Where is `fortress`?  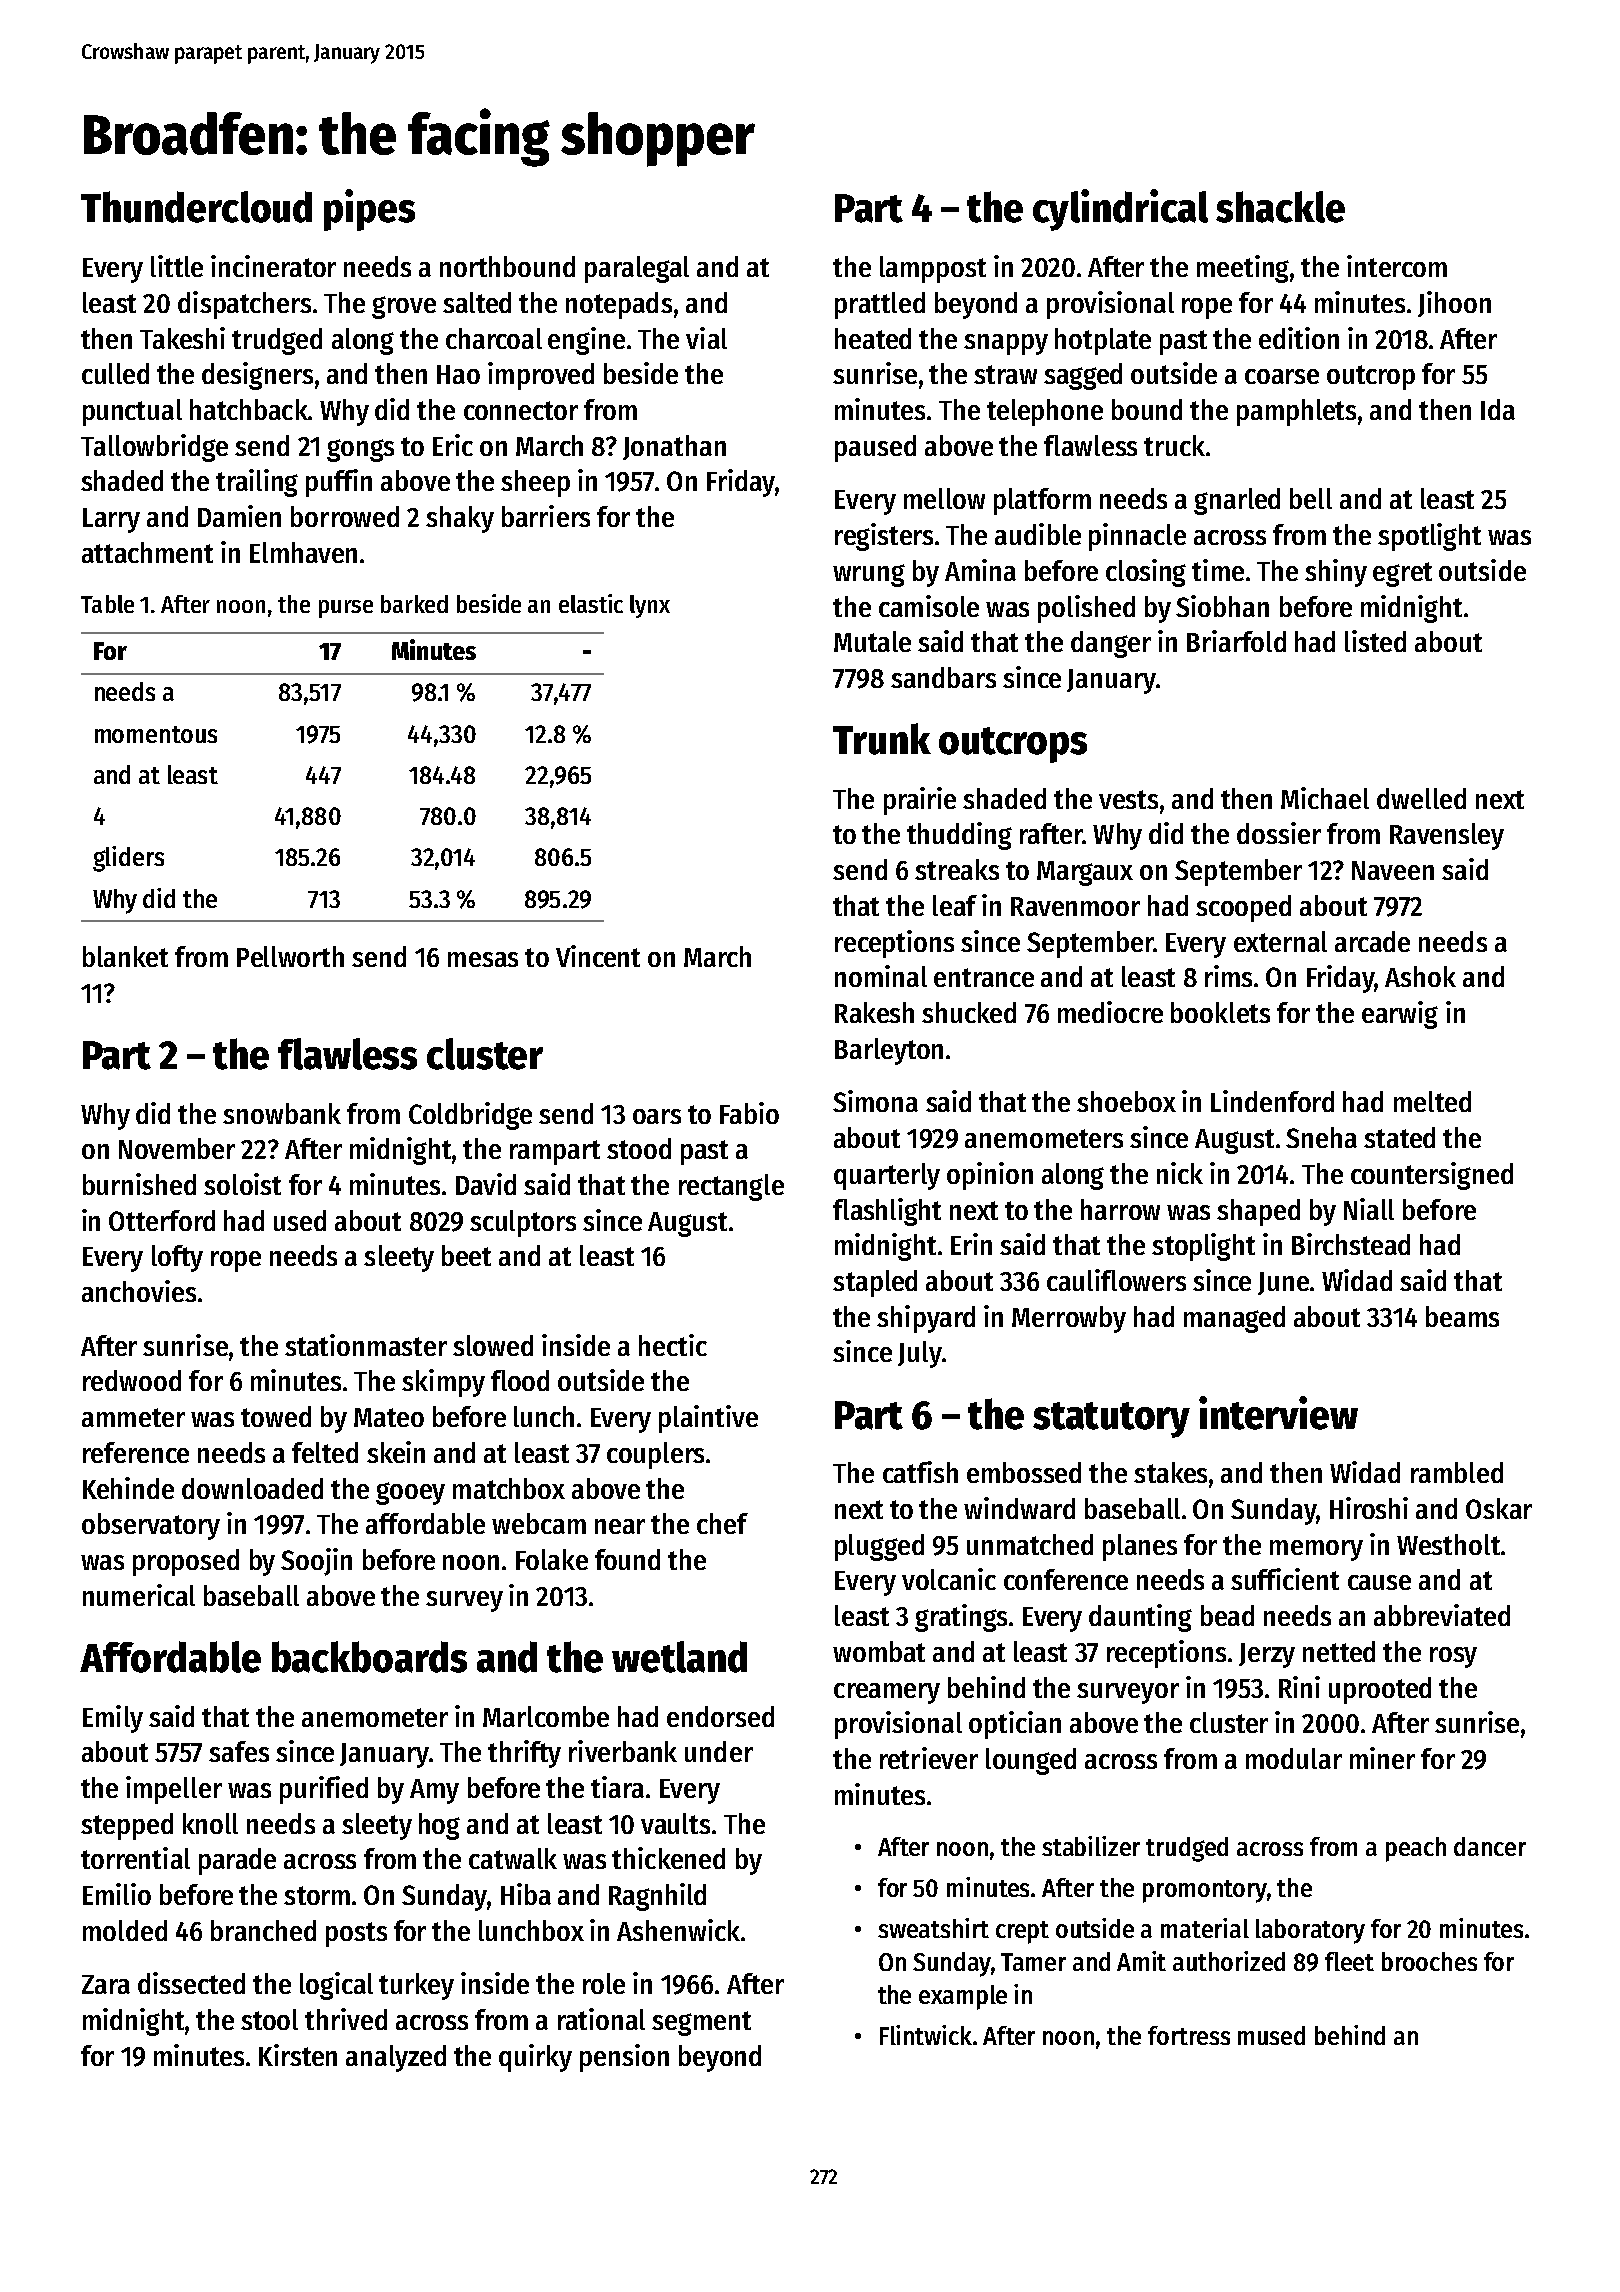
fortress is located at coordinates (1189, 2035).
